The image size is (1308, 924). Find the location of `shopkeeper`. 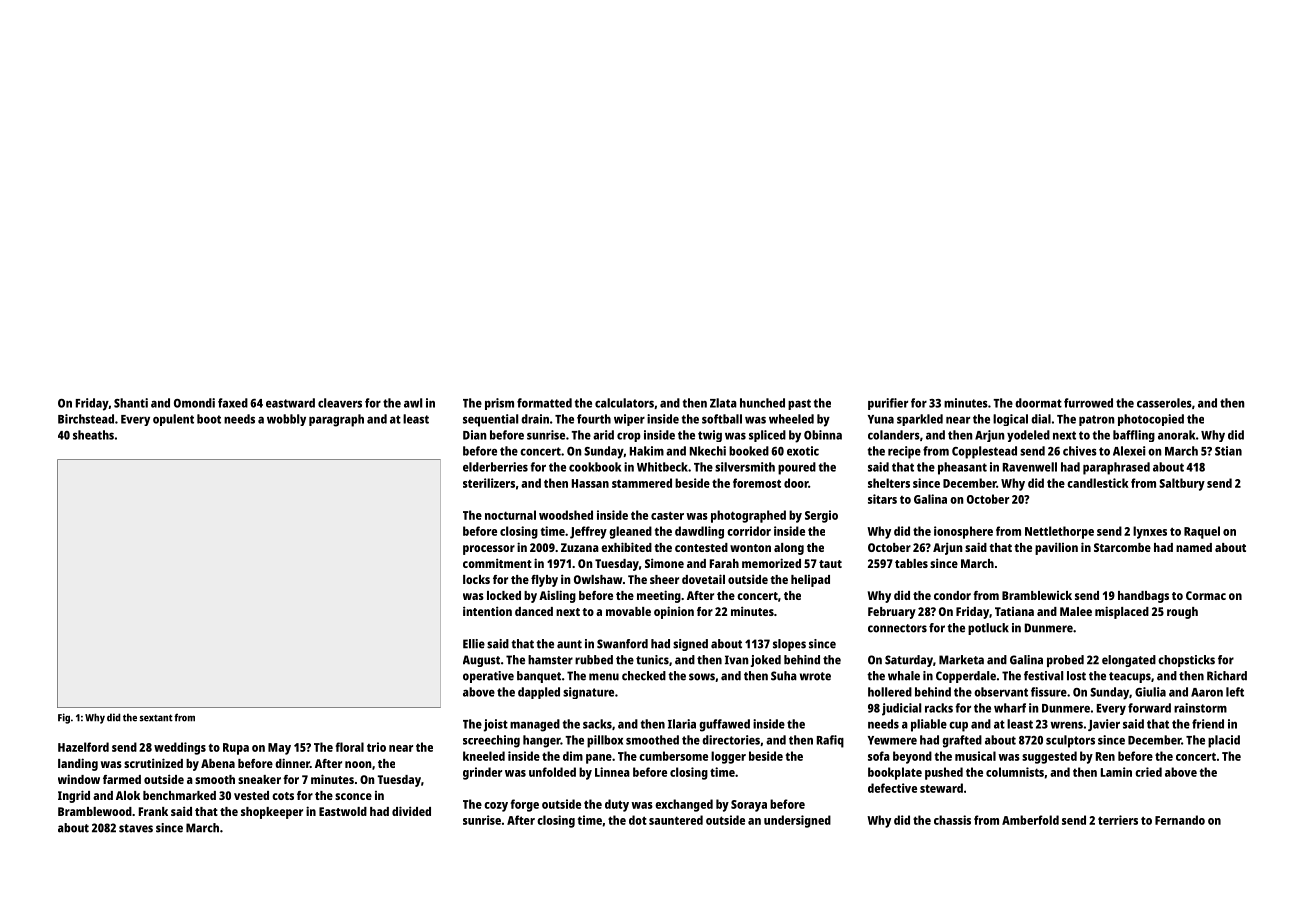

shopkeeper is located at coordinates (272, 813).
